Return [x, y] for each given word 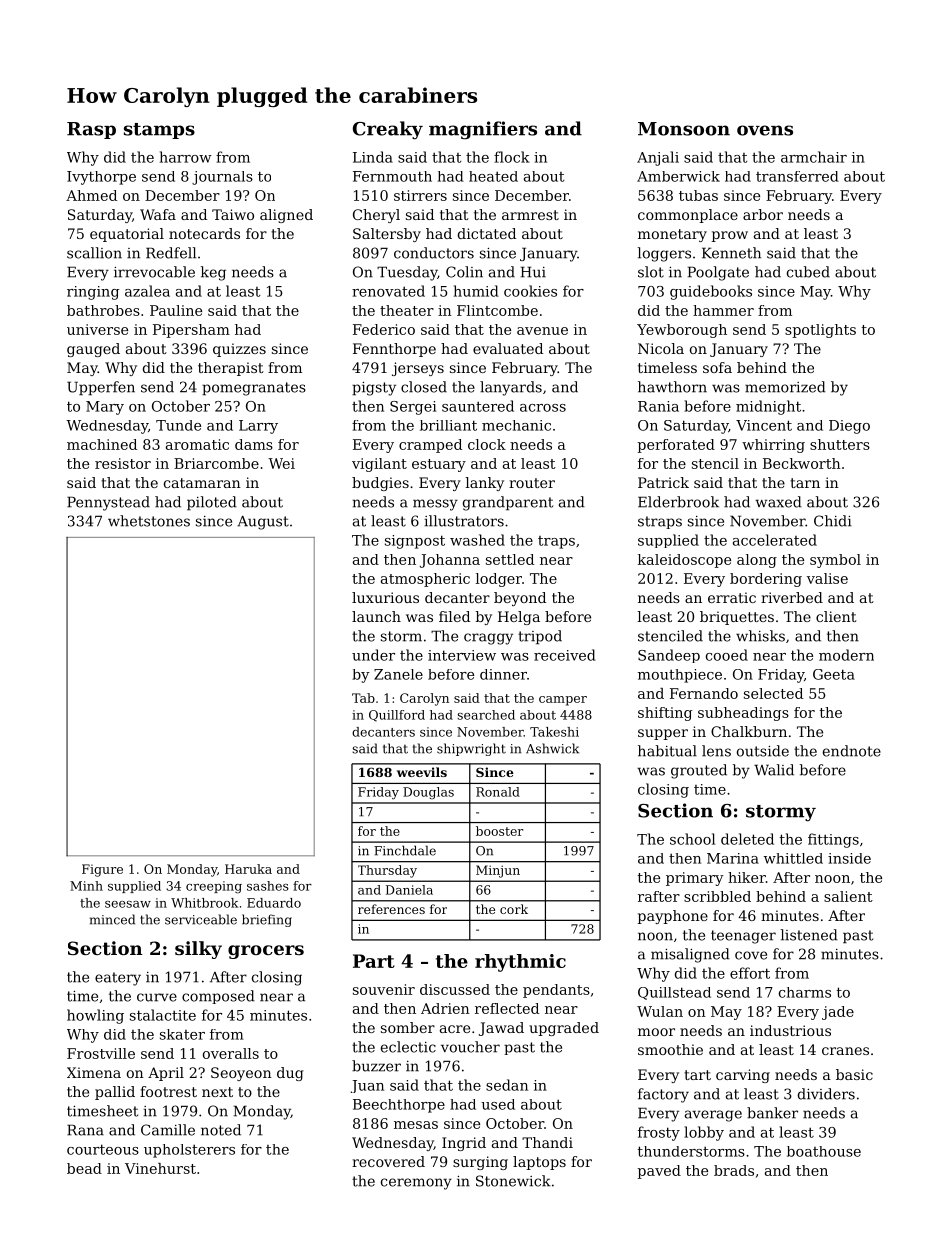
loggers [664, 254]
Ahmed [91, 195]
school [692, 839]
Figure [102, 870]
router [532, 483]
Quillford [397, 716]
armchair [814, 157]
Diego [849, 427]
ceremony [416, 1184]
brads [734, 1170]
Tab [363, 698]
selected [773, 693]
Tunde [178, 425]
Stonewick [513, 1181]
